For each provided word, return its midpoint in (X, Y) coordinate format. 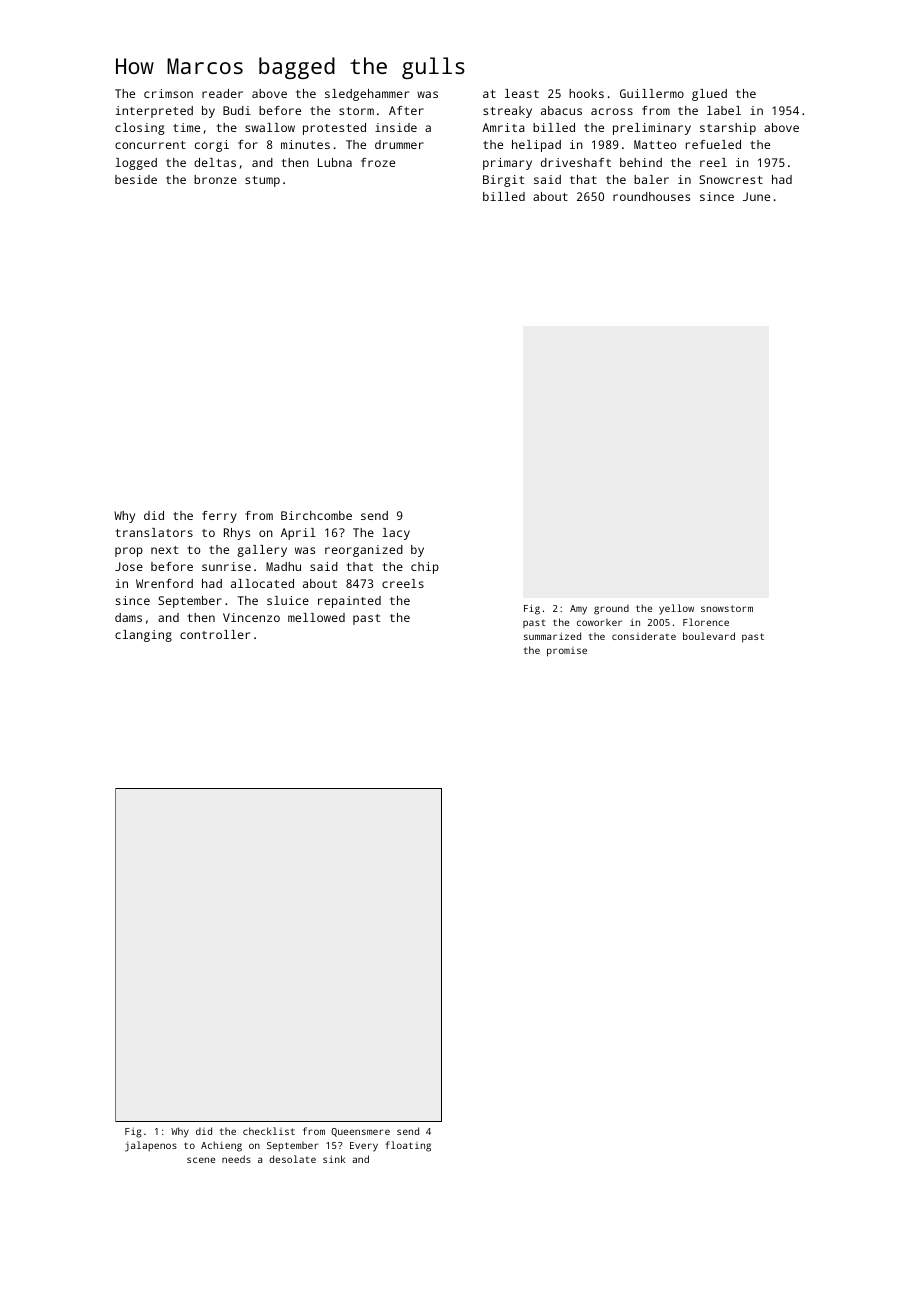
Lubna (335, 162)
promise (567, 652)
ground (611, 610)
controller (215, 634)
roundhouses (651, 196)
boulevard (709, 636)
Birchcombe (316, 515)
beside (136, 179)
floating (408, 1146)
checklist (269, 1131)
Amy (578, 610)
